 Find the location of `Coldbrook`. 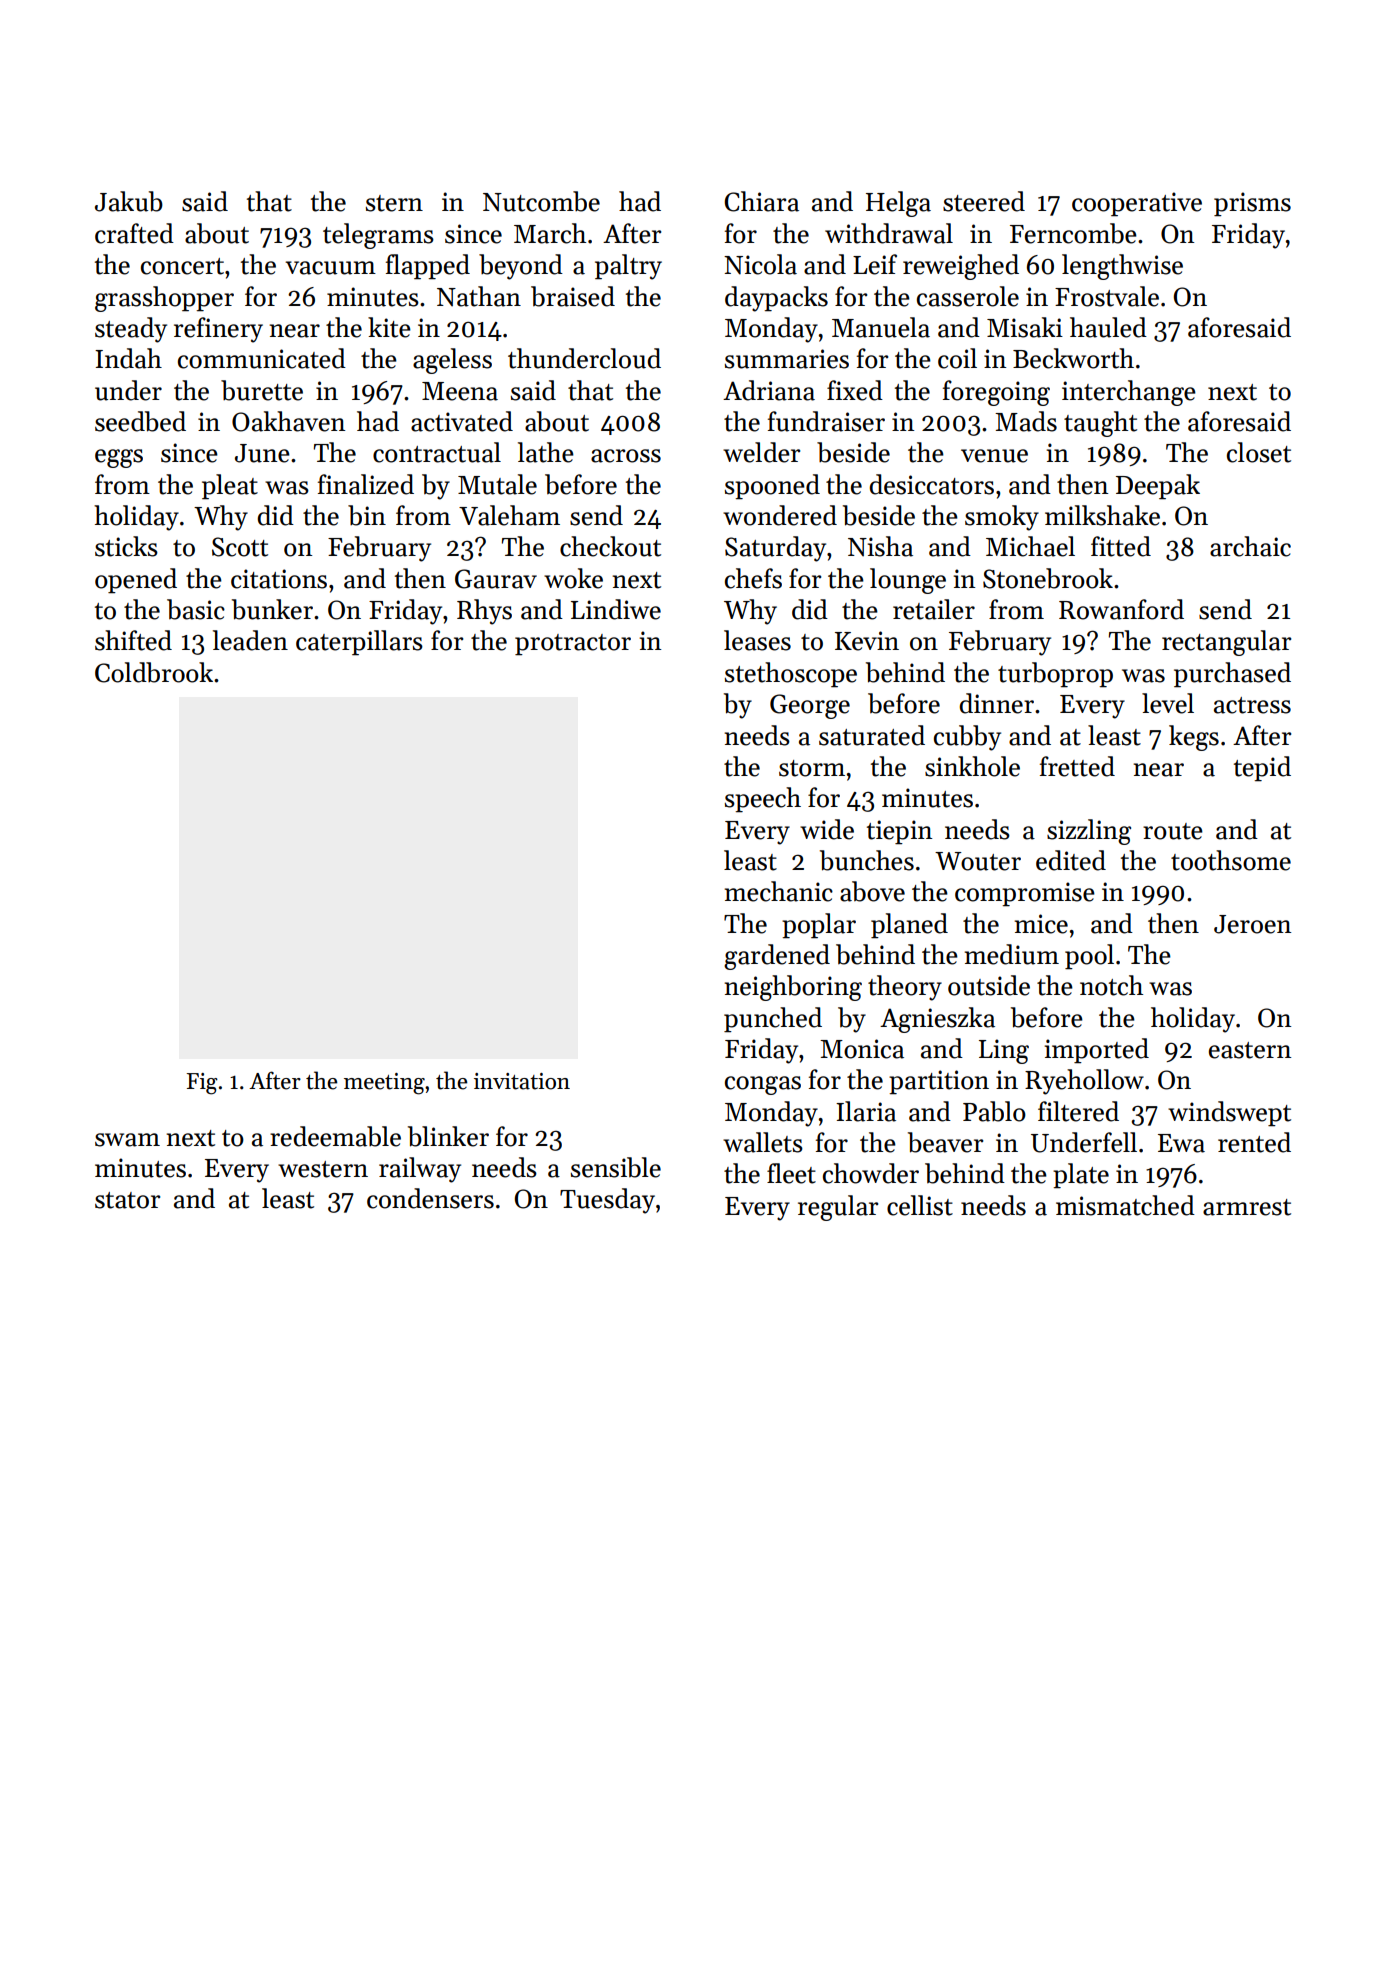

Coldbrook is located at coordinates (154, 672).
